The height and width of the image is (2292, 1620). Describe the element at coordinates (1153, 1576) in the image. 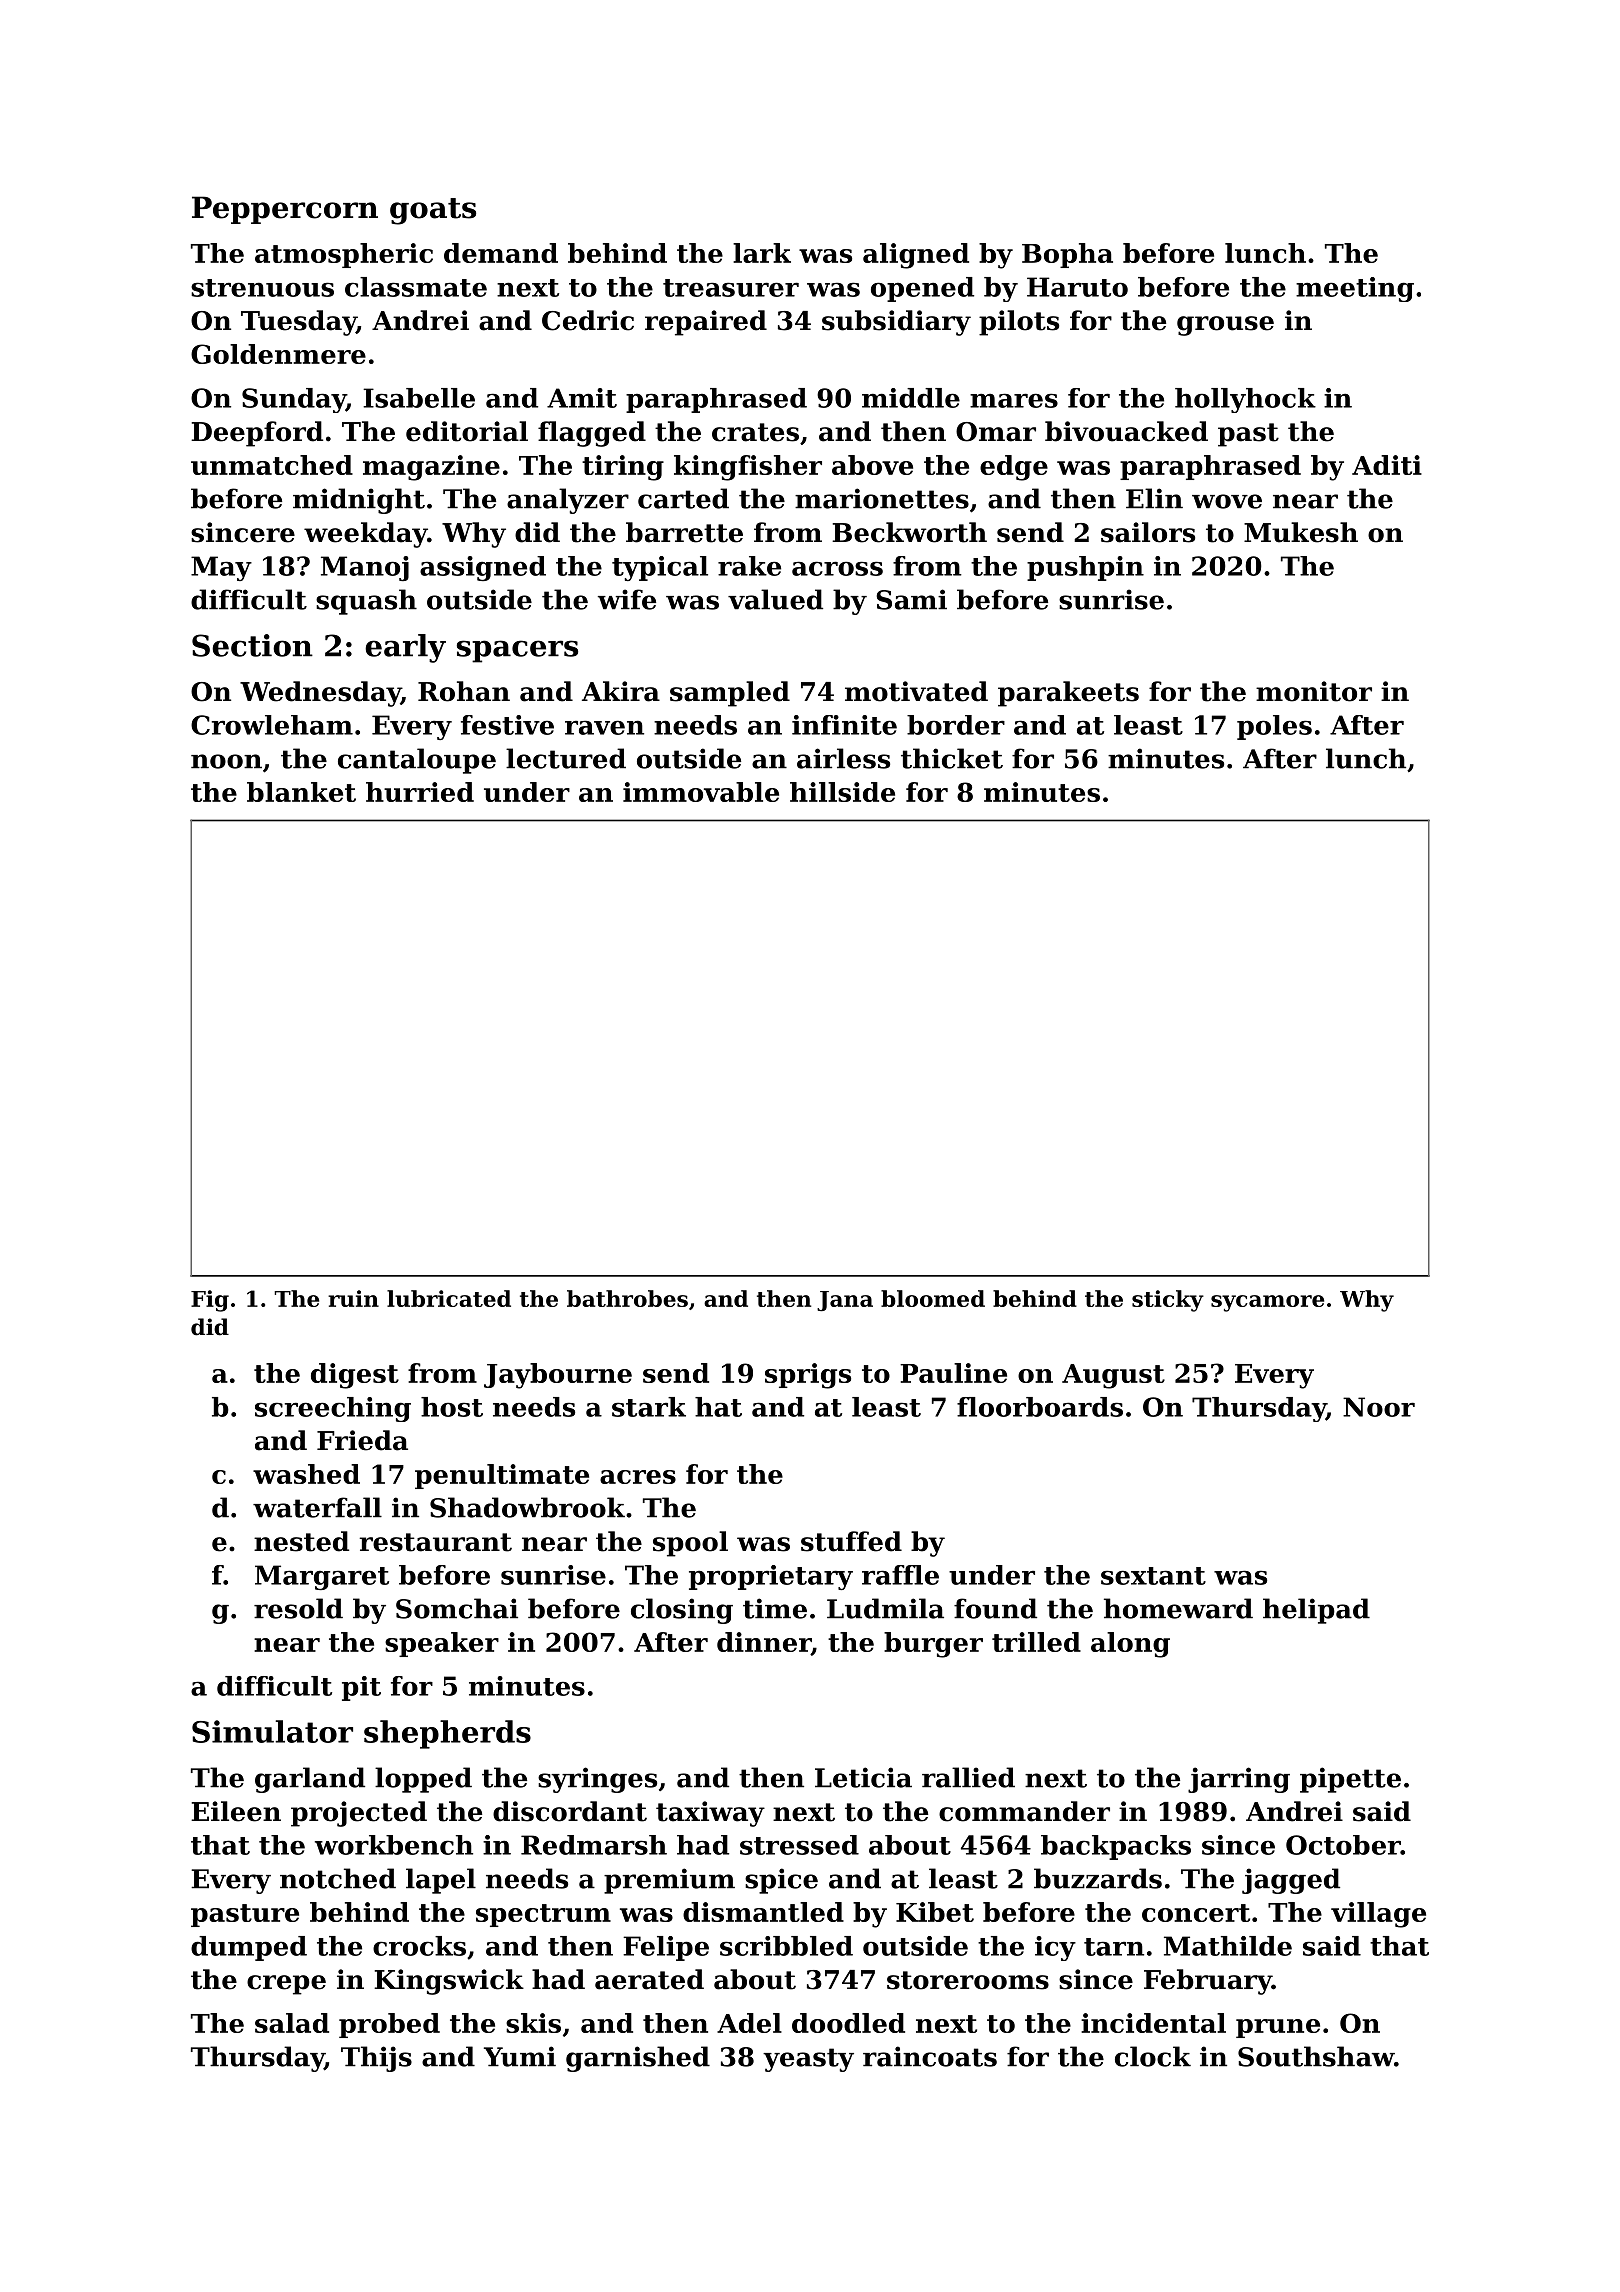

I see `sextant` at that location.
